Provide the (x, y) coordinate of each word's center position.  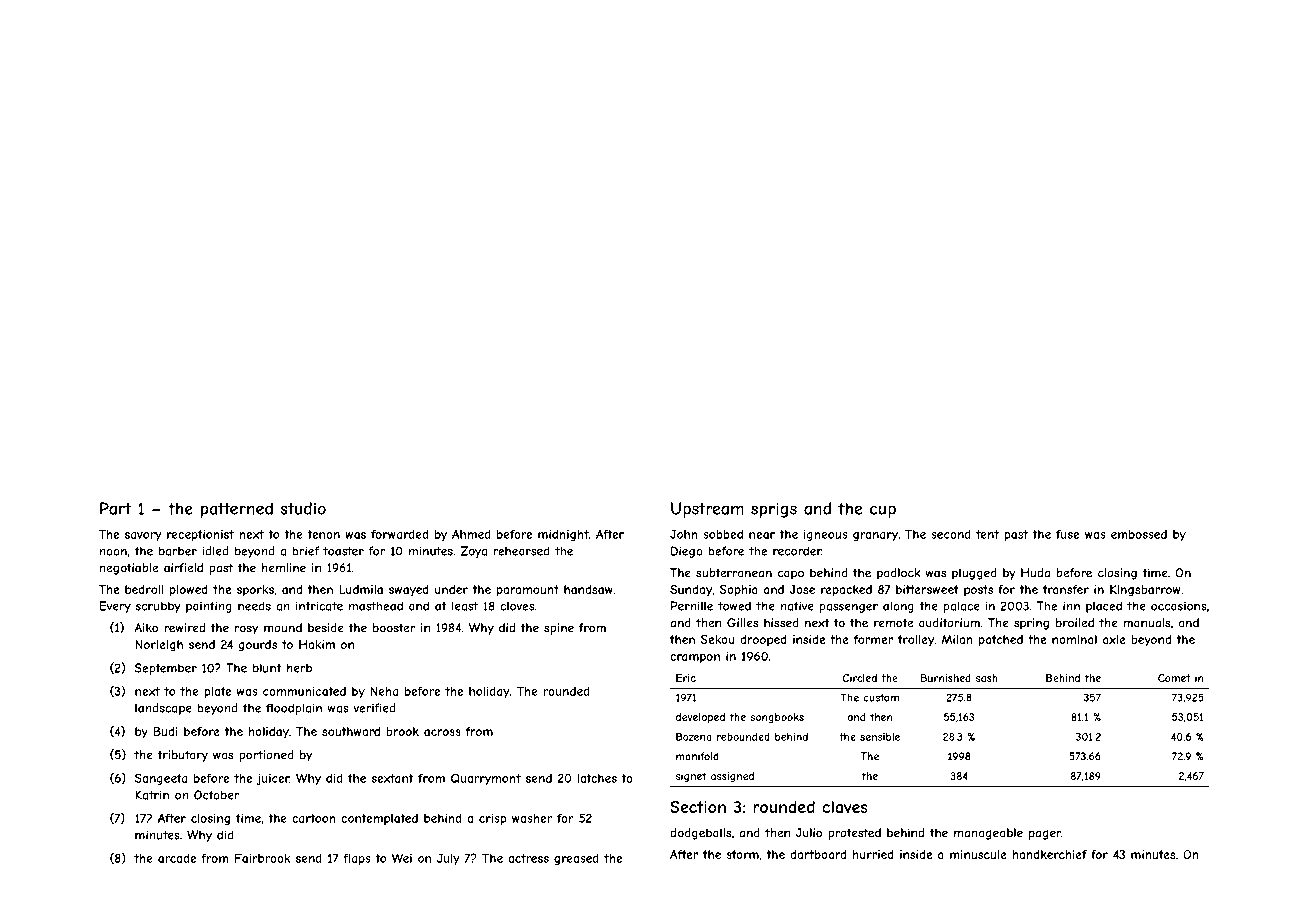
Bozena (694, 736)
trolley (916, 641)
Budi (166, 731)
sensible (880, 737)
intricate (319, 606)
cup (883, 511)
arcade (177, 858)
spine (559, 629)
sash (987, 678)
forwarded (399, 534)
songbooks (777, 718)
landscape (163, 709)
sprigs (774, 510)
